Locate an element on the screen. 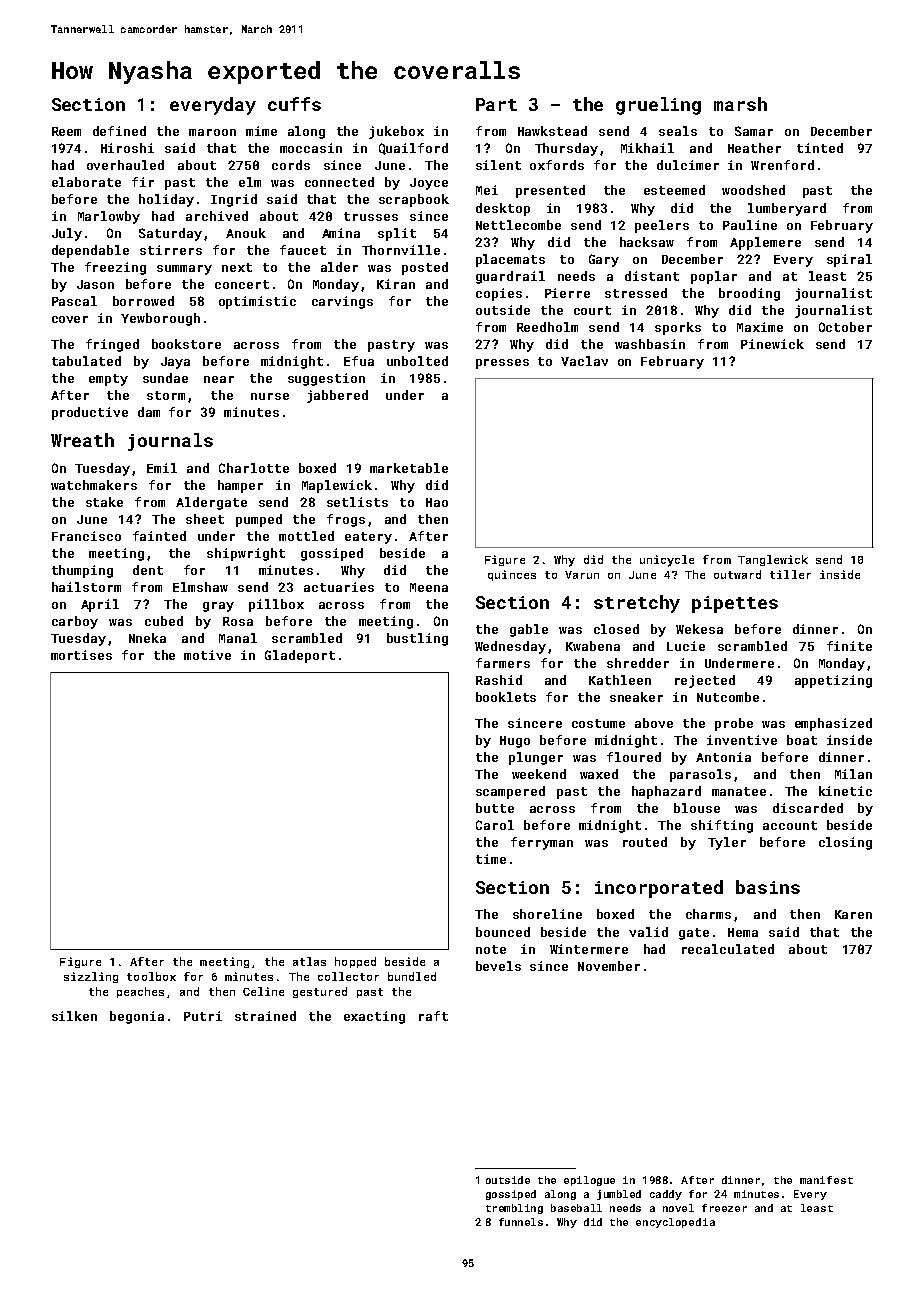 Image resolution: width=924 pixels, height=1308 pixels. watchmakers is located at coordinates (94, 485).
